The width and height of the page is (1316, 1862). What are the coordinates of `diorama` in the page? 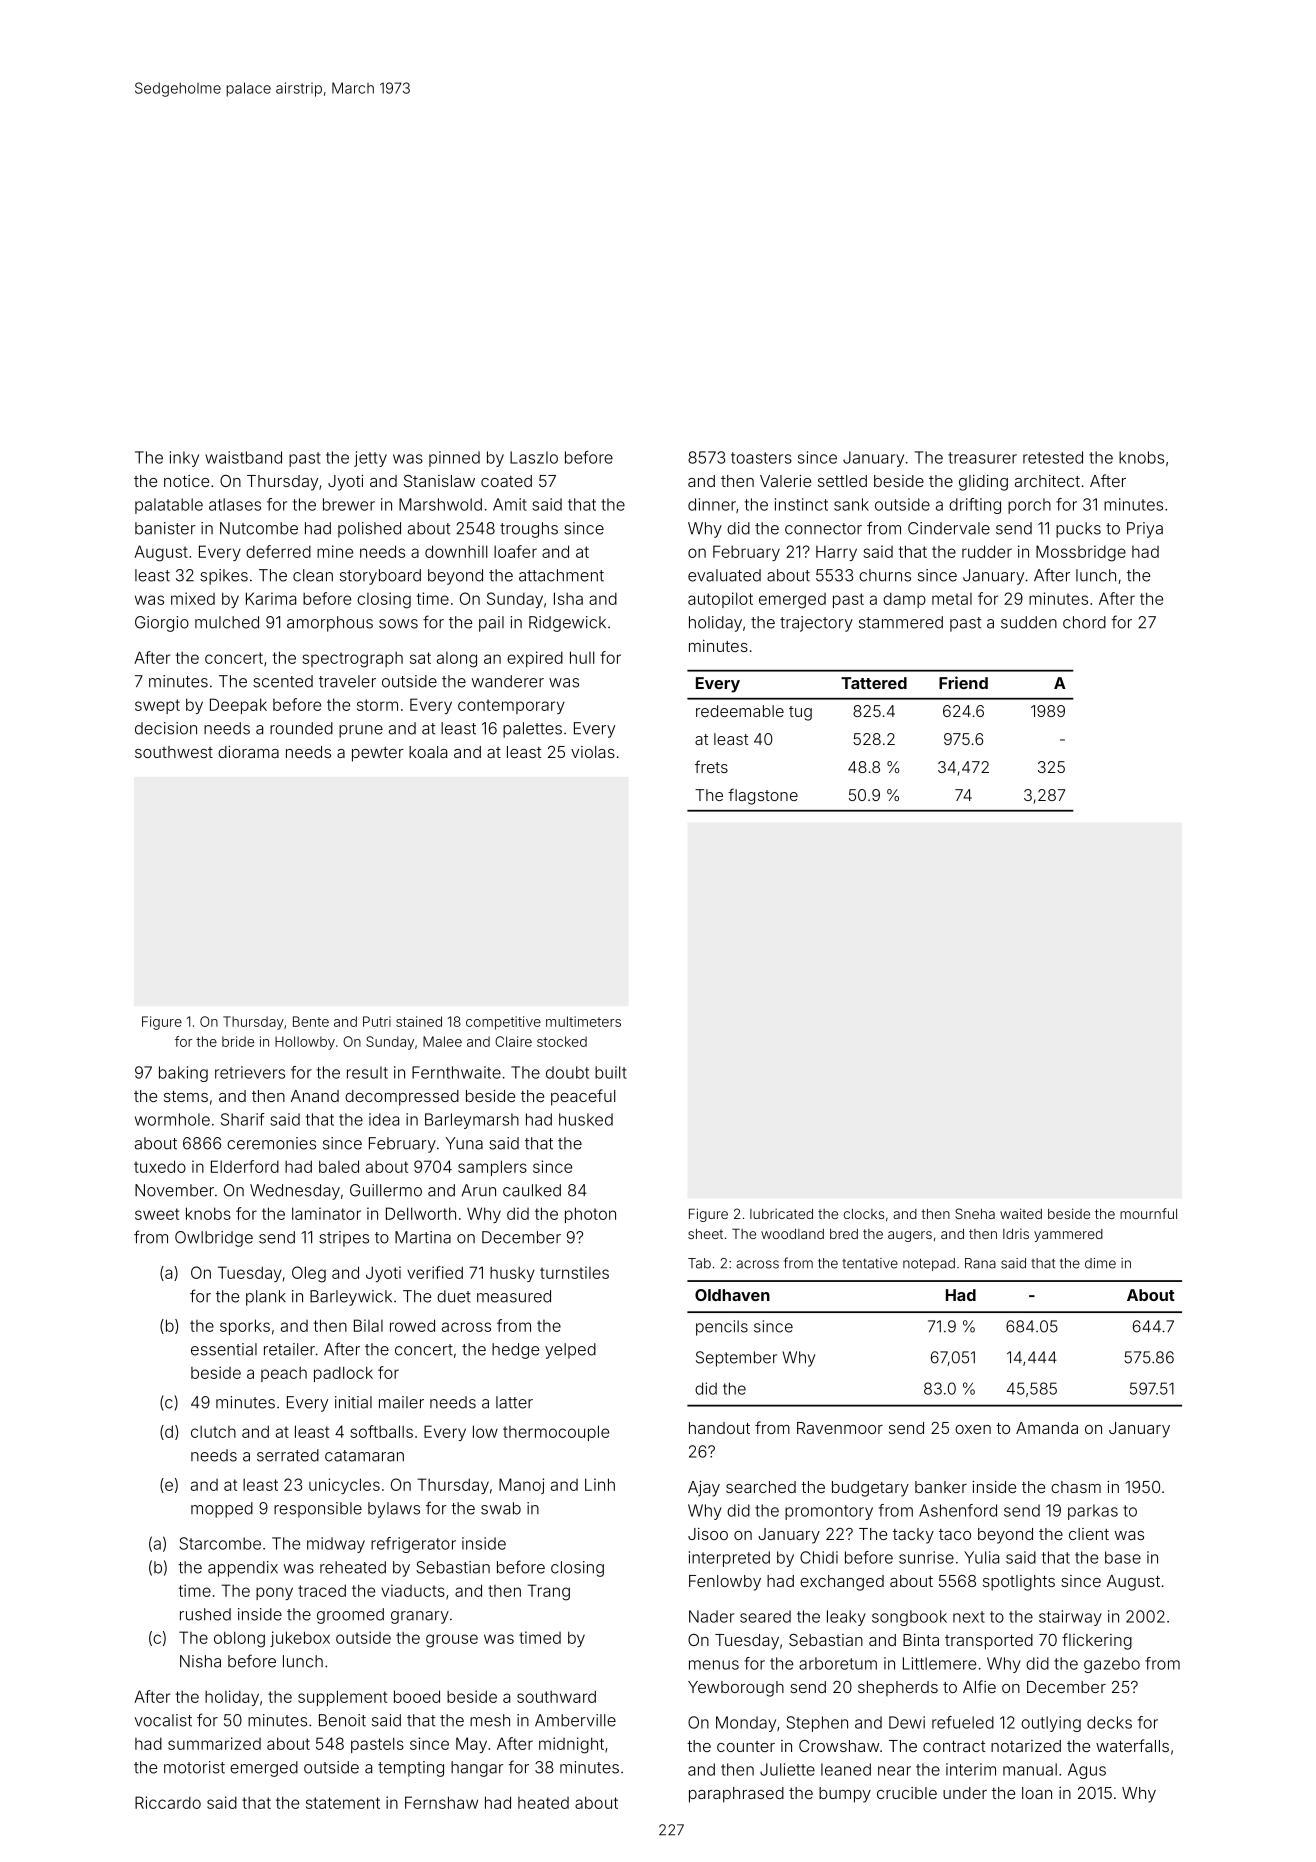 It's located at (248, 752).
